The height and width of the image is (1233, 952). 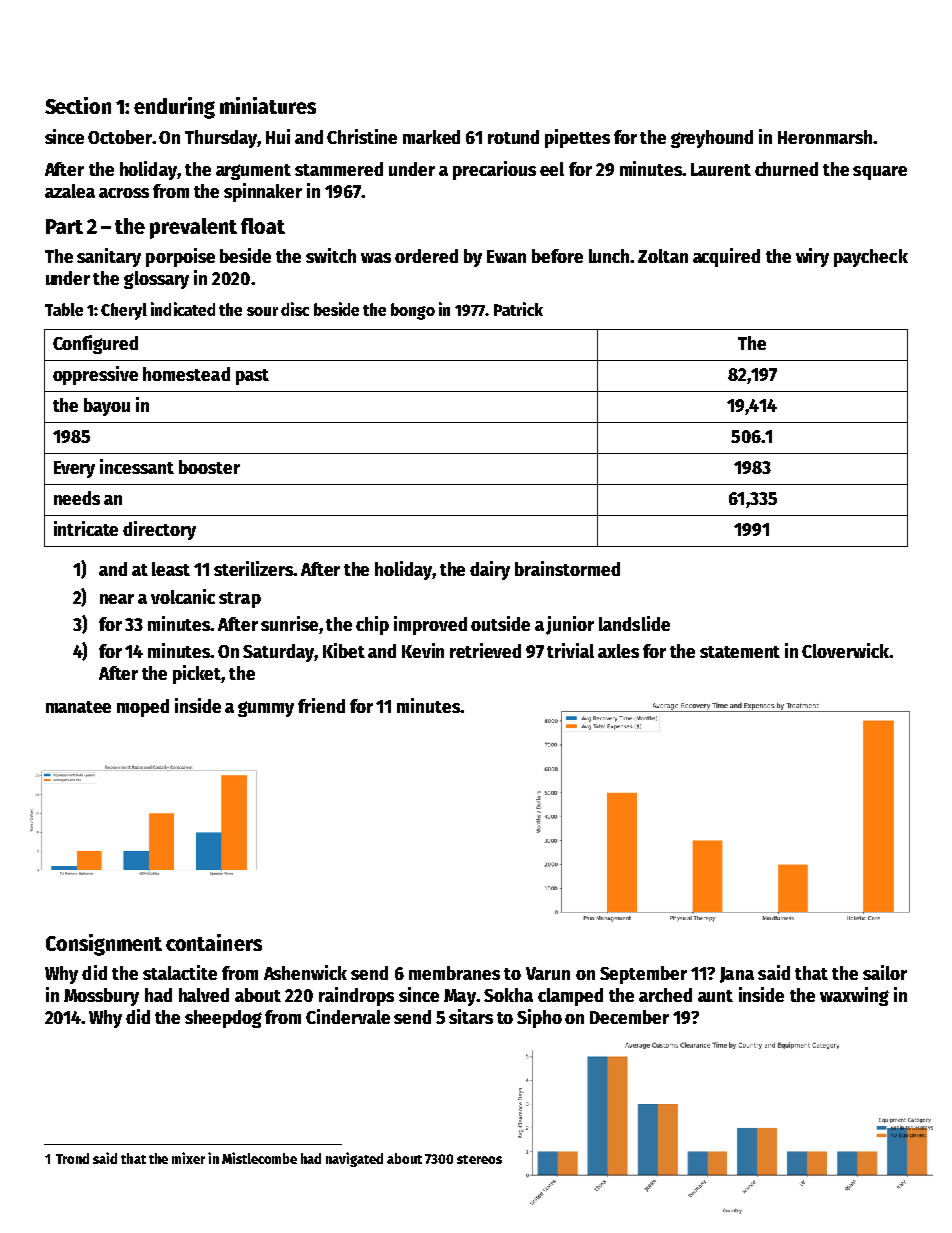 What do you see at coordinates (78, 105) in the image?
I see `Section` at bounding box center [78, 105].
